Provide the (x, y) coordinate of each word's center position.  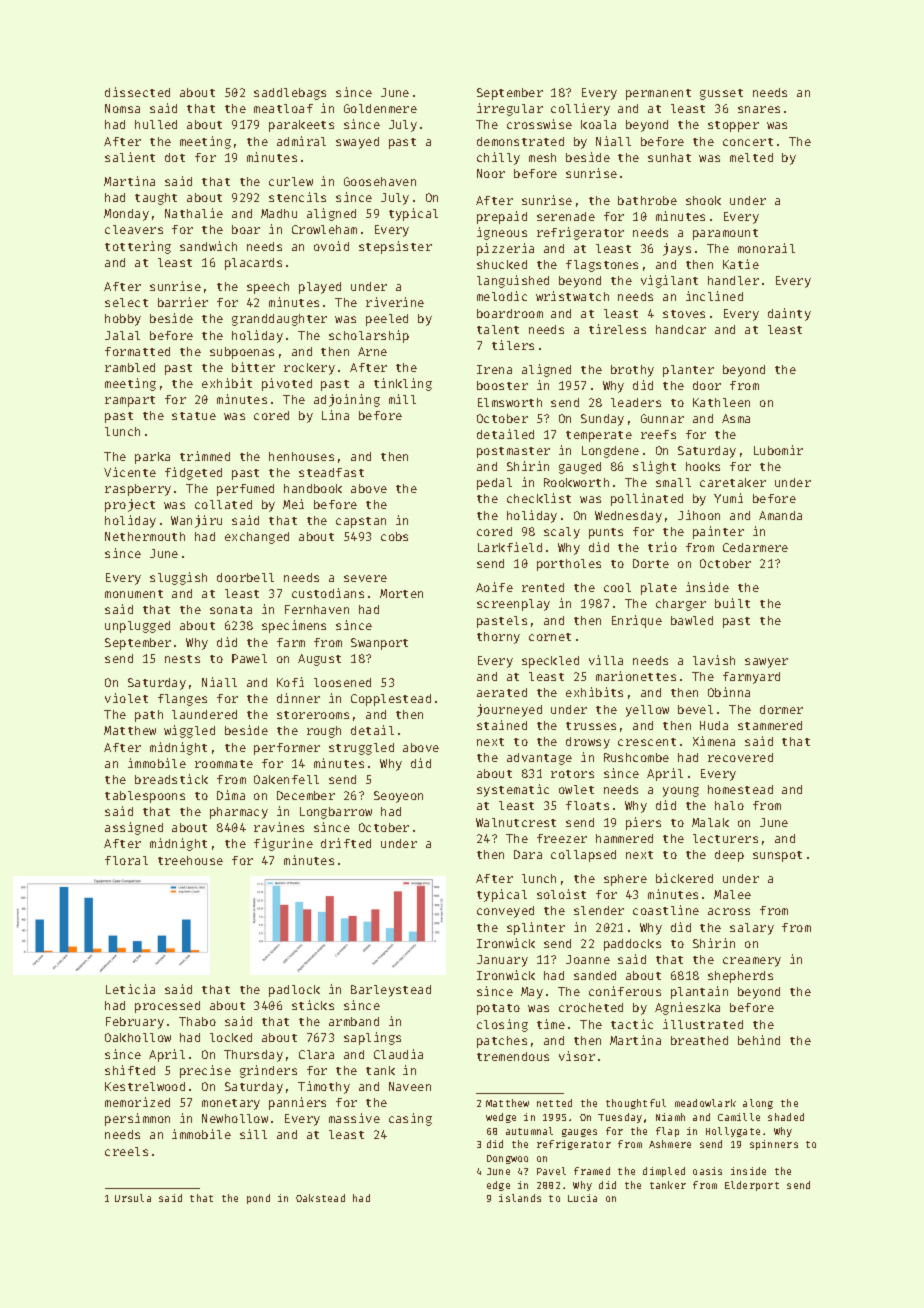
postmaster (513, 452)
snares (759, 109)
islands (520, 1198)
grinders (268, 1071)
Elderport (752, 1186)
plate (659, 589)
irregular (510, 109)
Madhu (279, 213)
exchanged (257, 538)
